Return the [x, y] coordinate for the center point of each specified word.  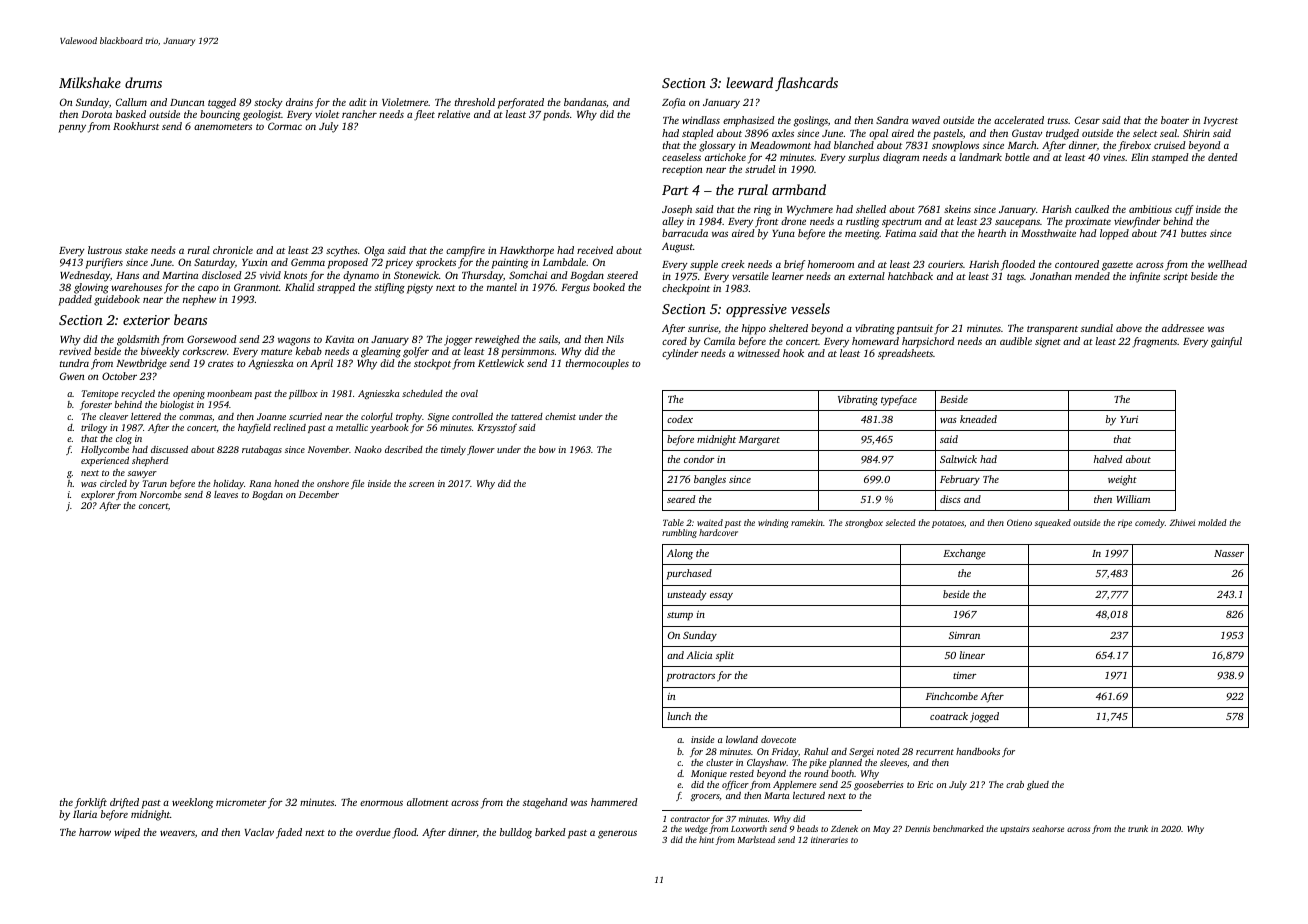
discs [950, 499]
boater [1175, 120]
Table [673, 522]
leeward [749, 82]
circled [113, 483]
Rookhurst [136, 126]
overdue [373, 832]
